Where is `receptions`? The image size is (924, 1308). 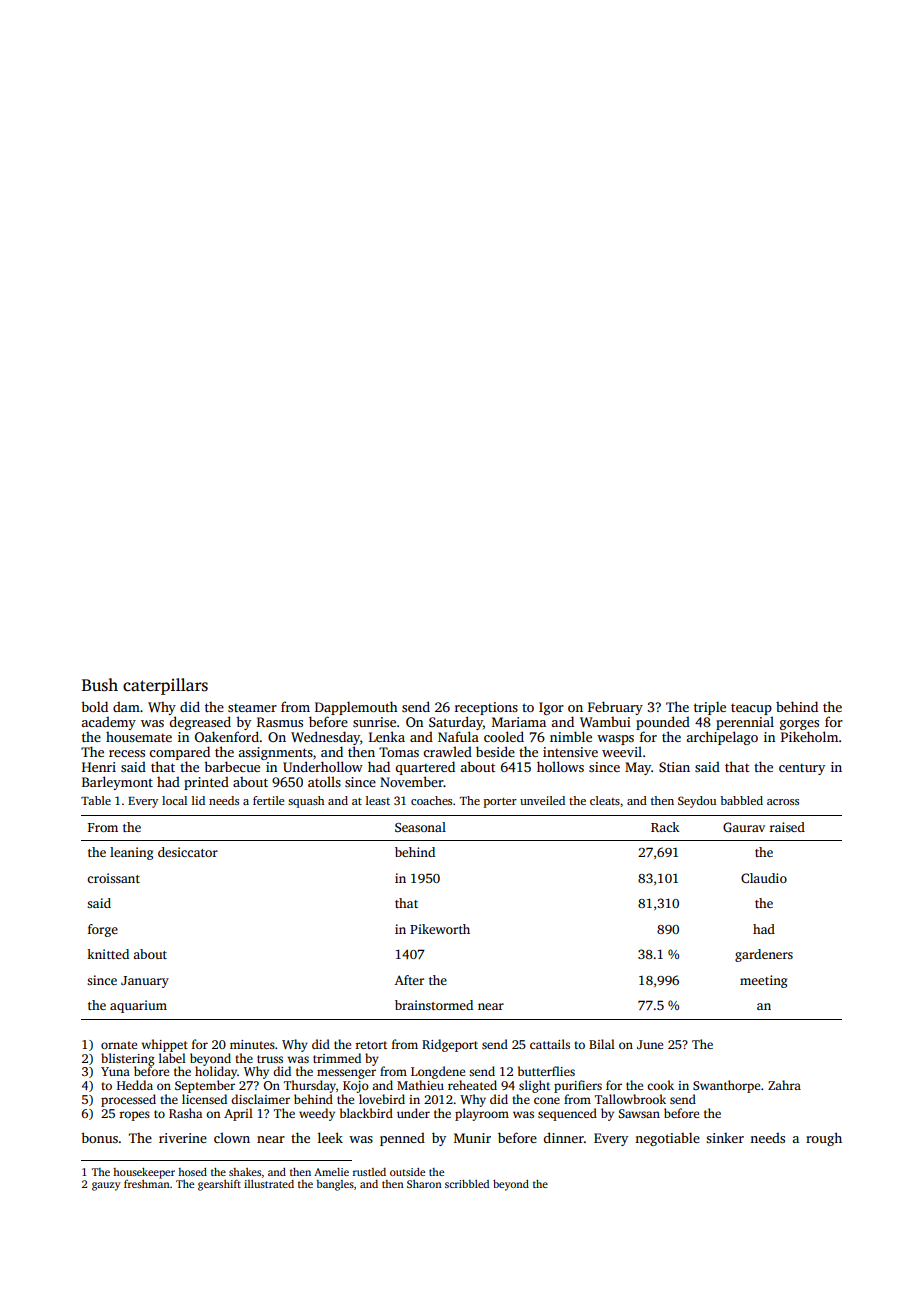 receptions is located at coordinates (486, 708).
